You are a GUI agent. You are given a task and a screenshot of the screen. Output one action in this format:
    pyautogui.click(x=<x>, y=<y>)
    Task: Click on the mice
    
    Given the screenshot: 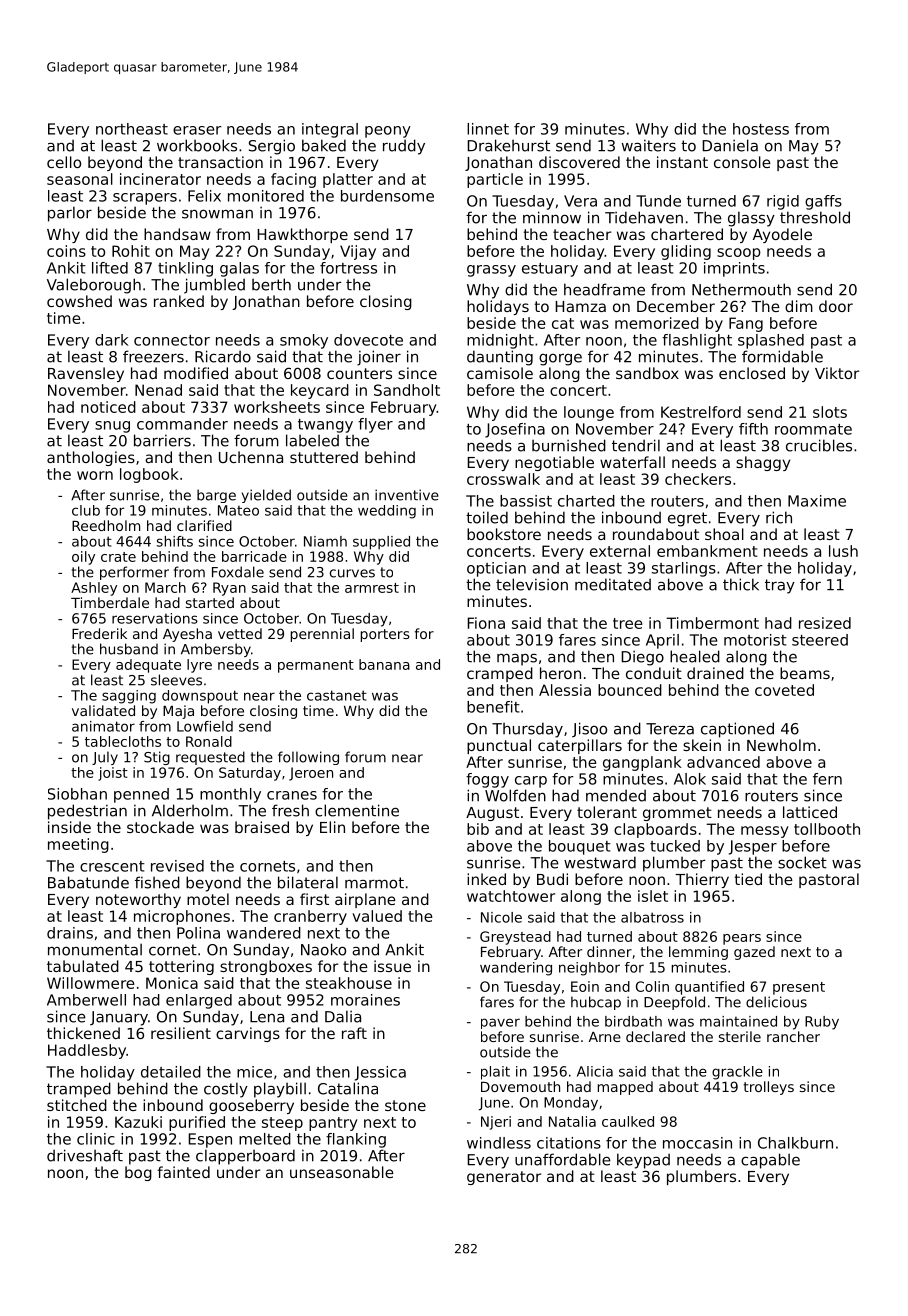 What is the action you would take?
    pyautogui.click(x=254, y=1072)
